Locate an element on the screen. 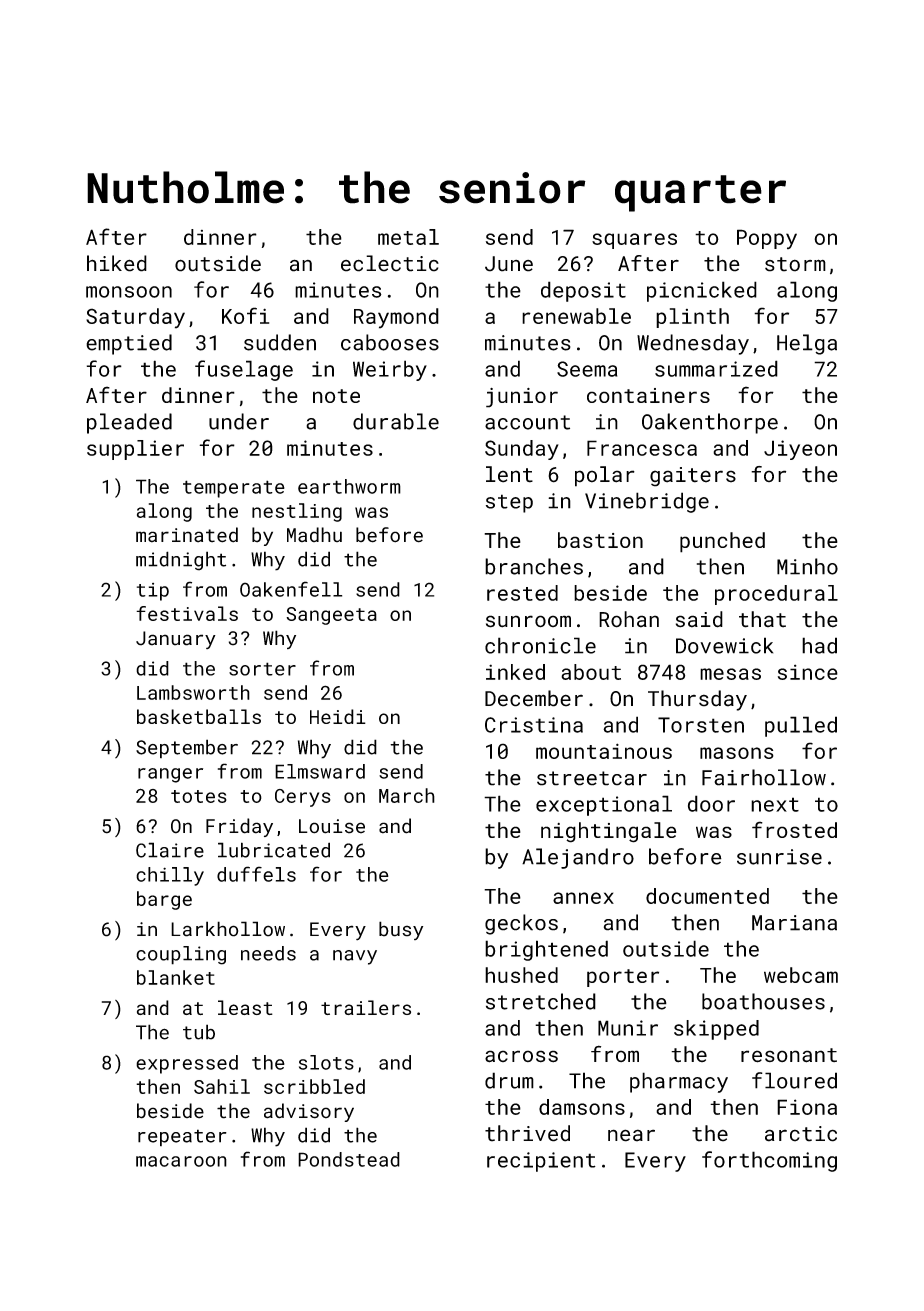 Image resolution: width=924 pixels, height=1311 pixels. Seema is located at coordinates (587, 369).
